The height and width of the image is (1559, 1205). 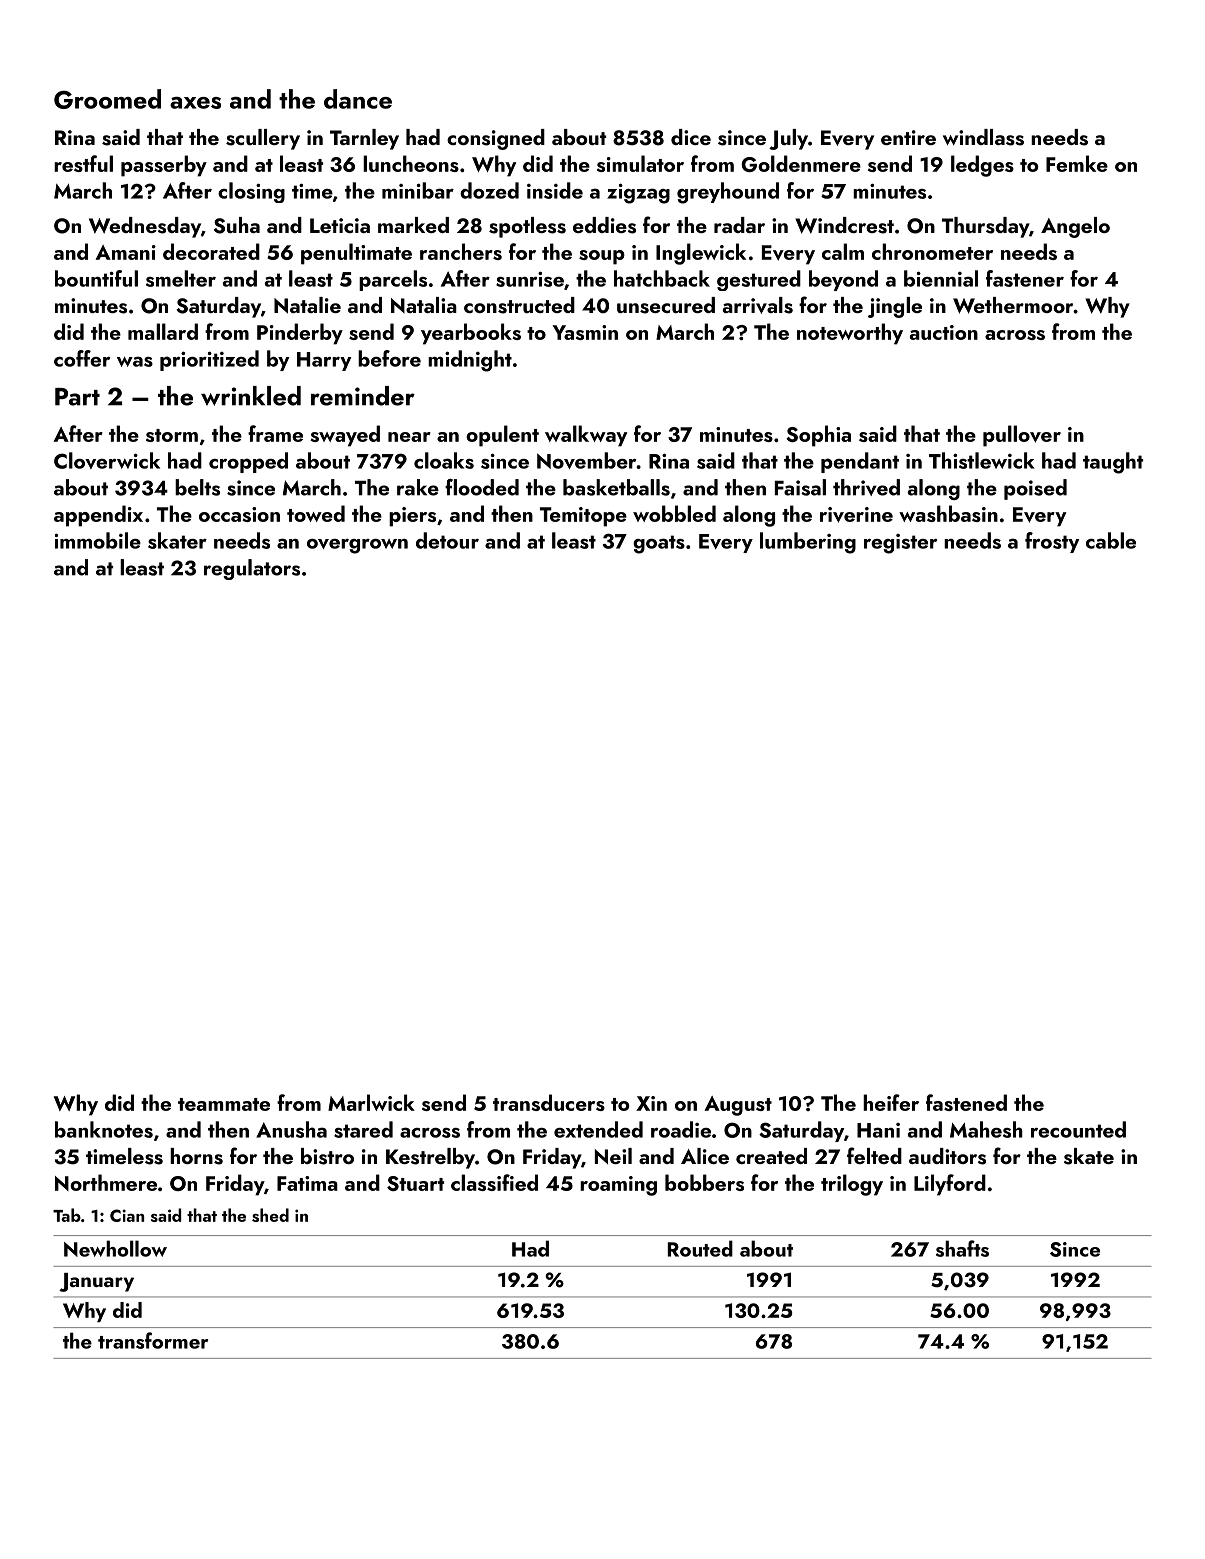 What do you see at coordinates (447, 540) in the image?
I see `detour` at bounding box center [447, 540].
